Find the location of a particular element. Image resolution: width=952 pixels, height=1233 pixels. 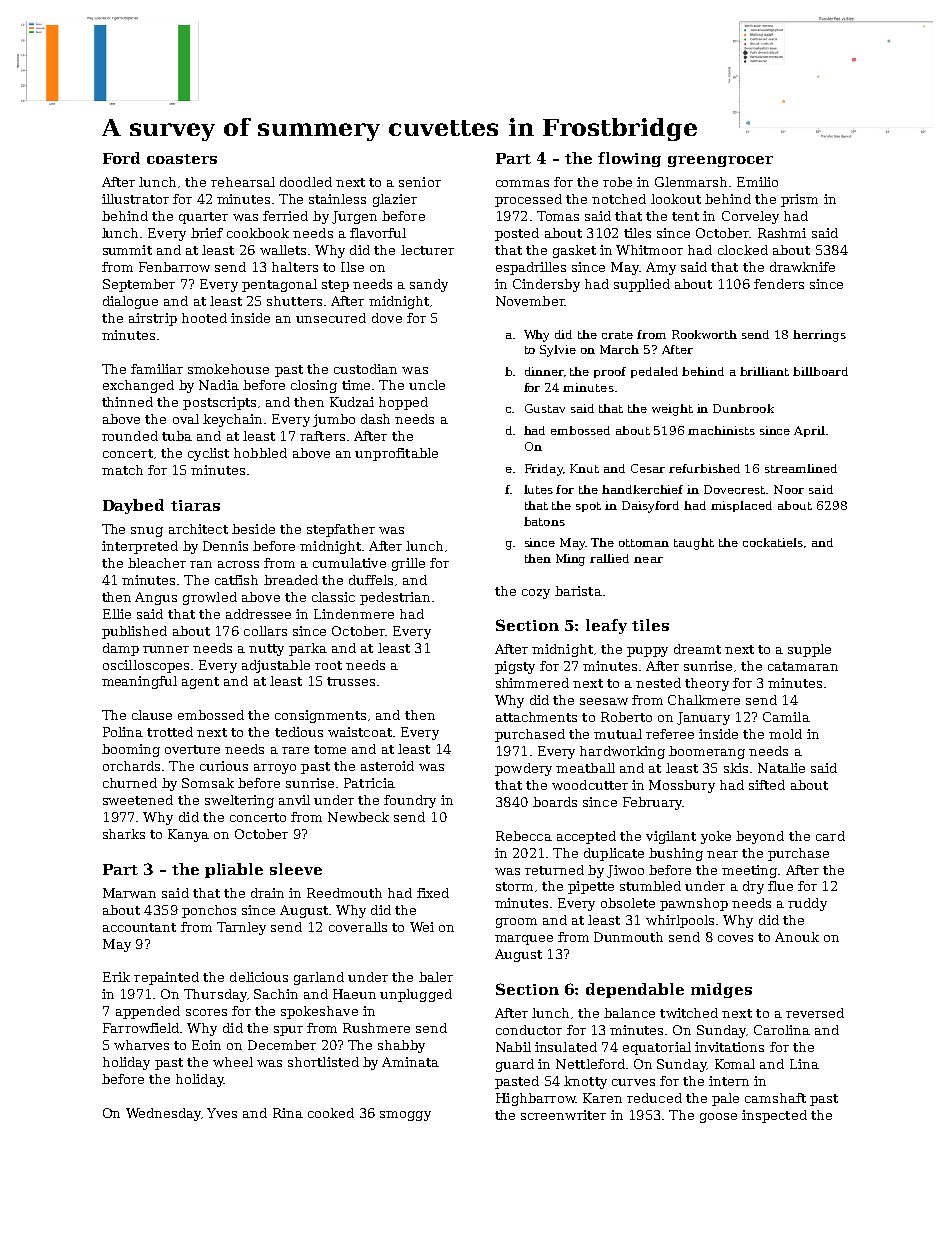

quarter is located at coordinates (203, 218).
